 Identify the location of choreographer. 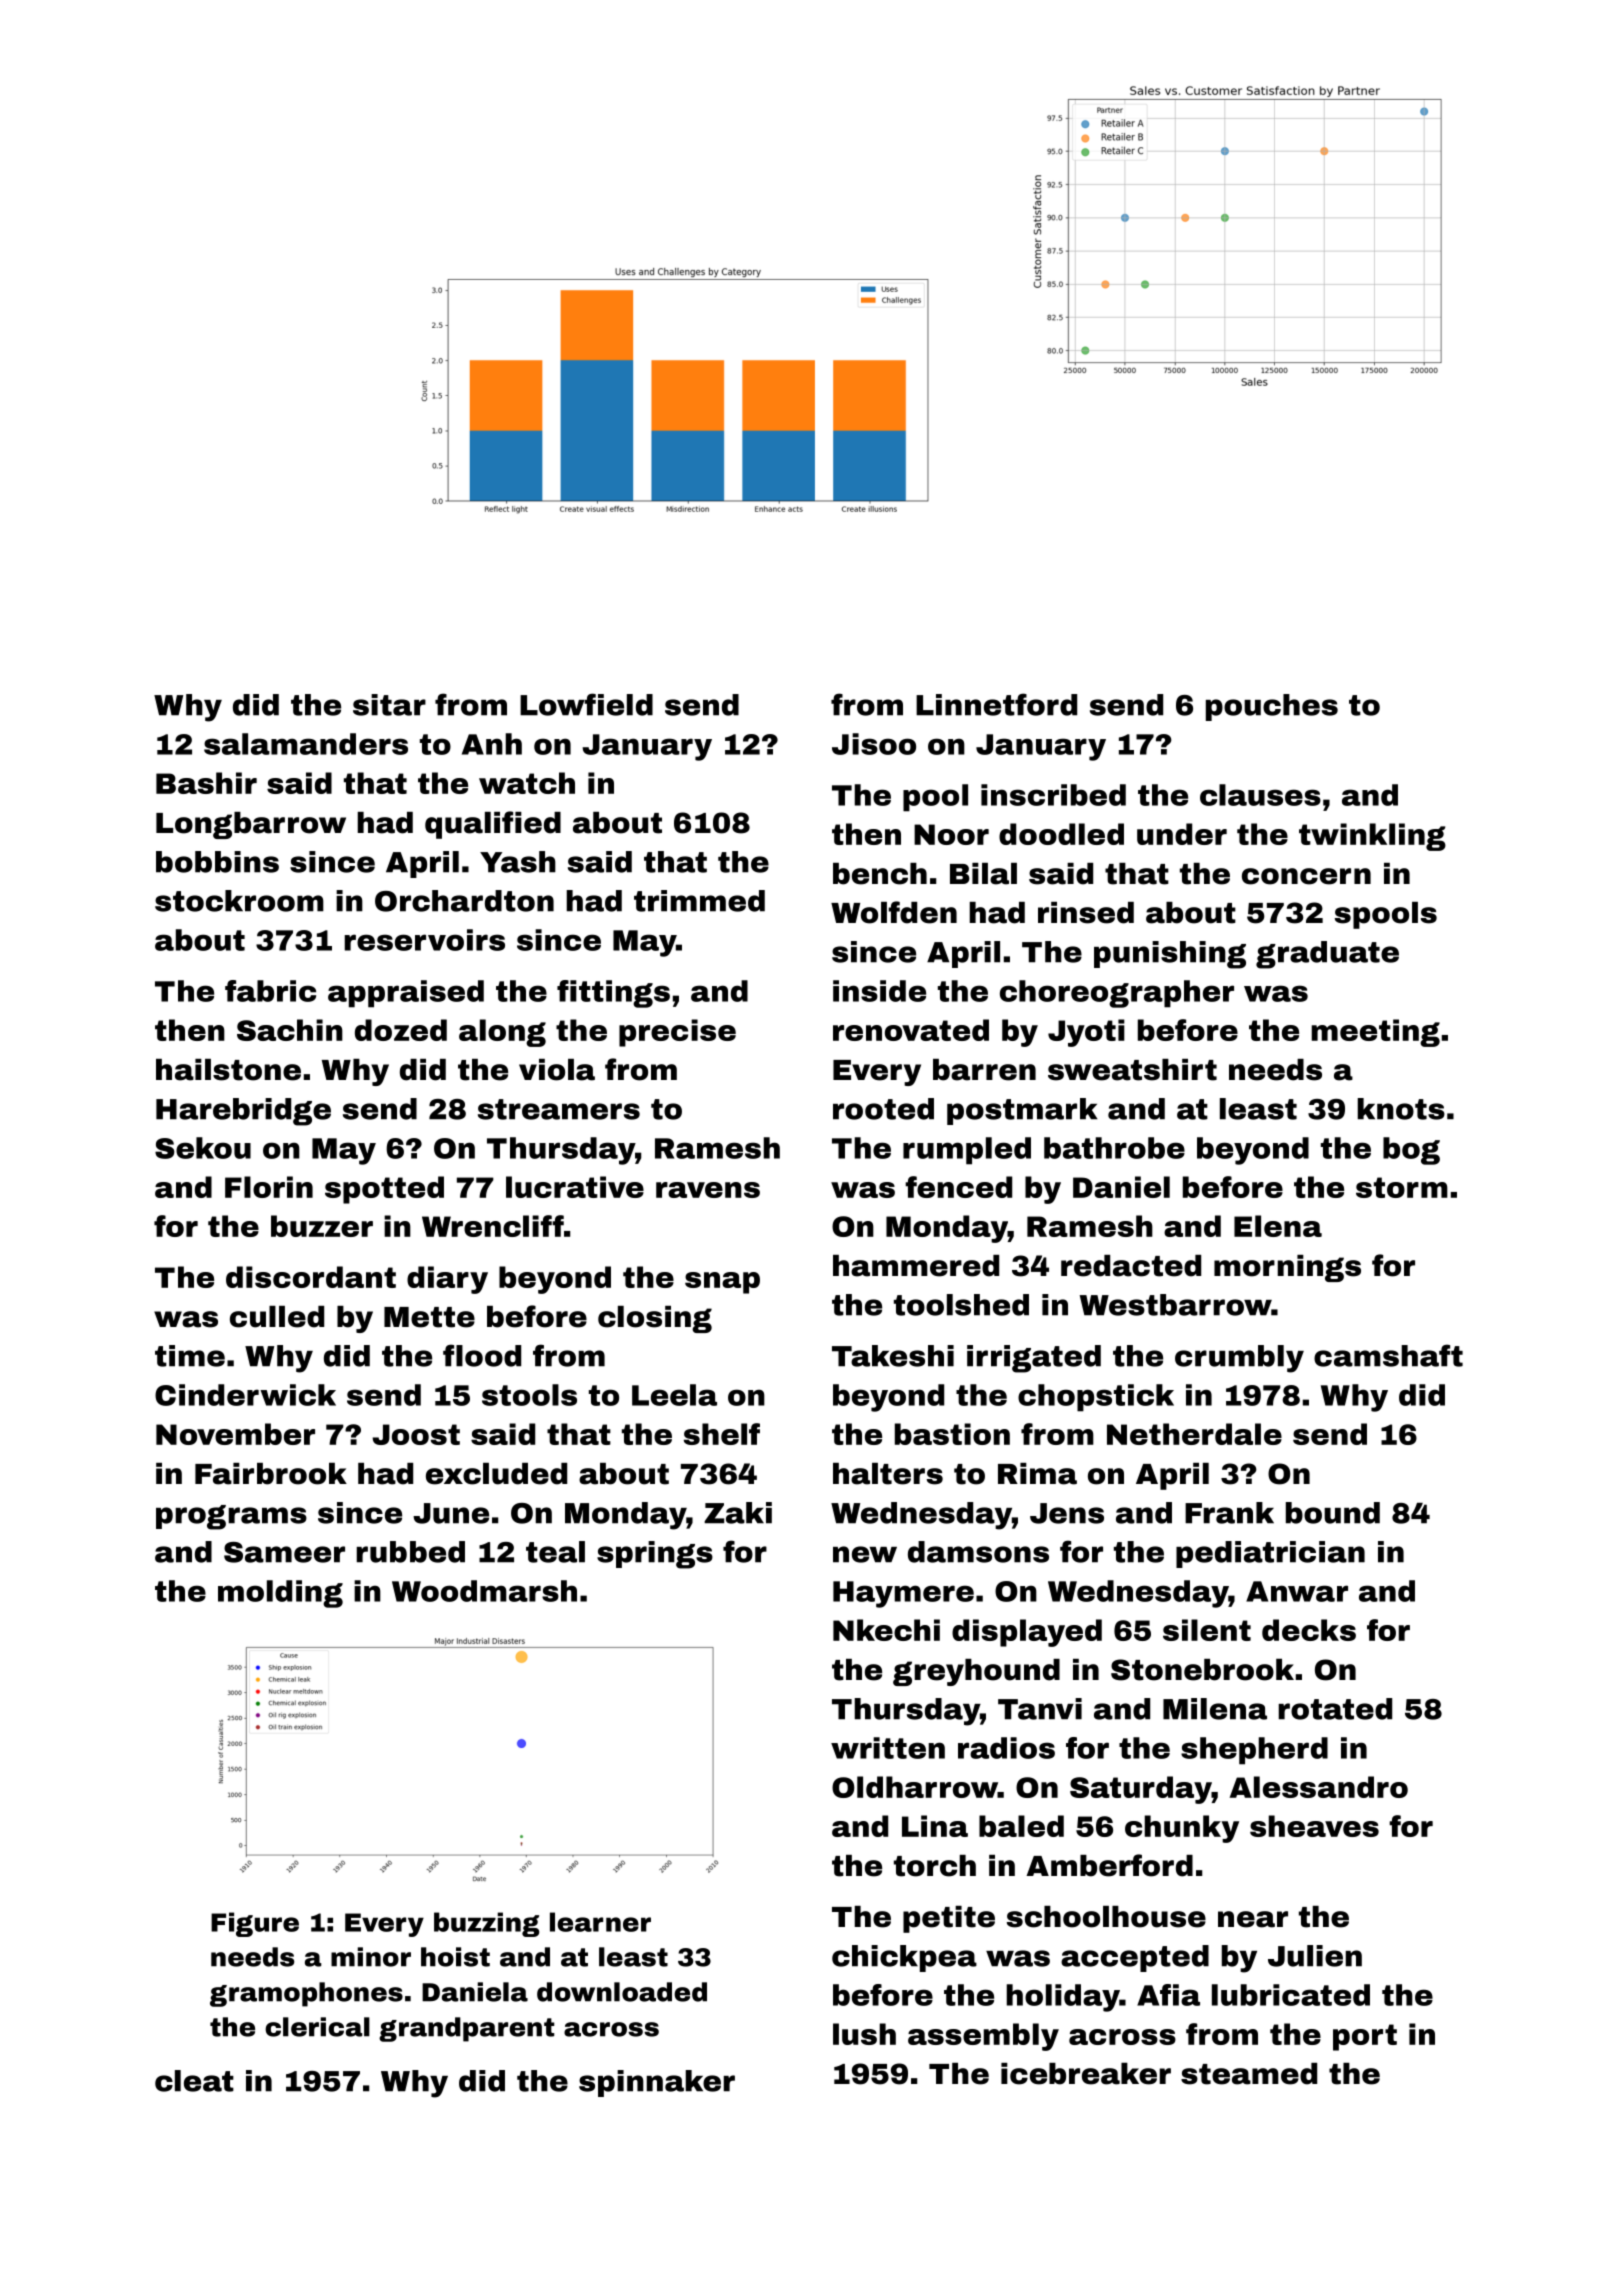
(1117, 994).
